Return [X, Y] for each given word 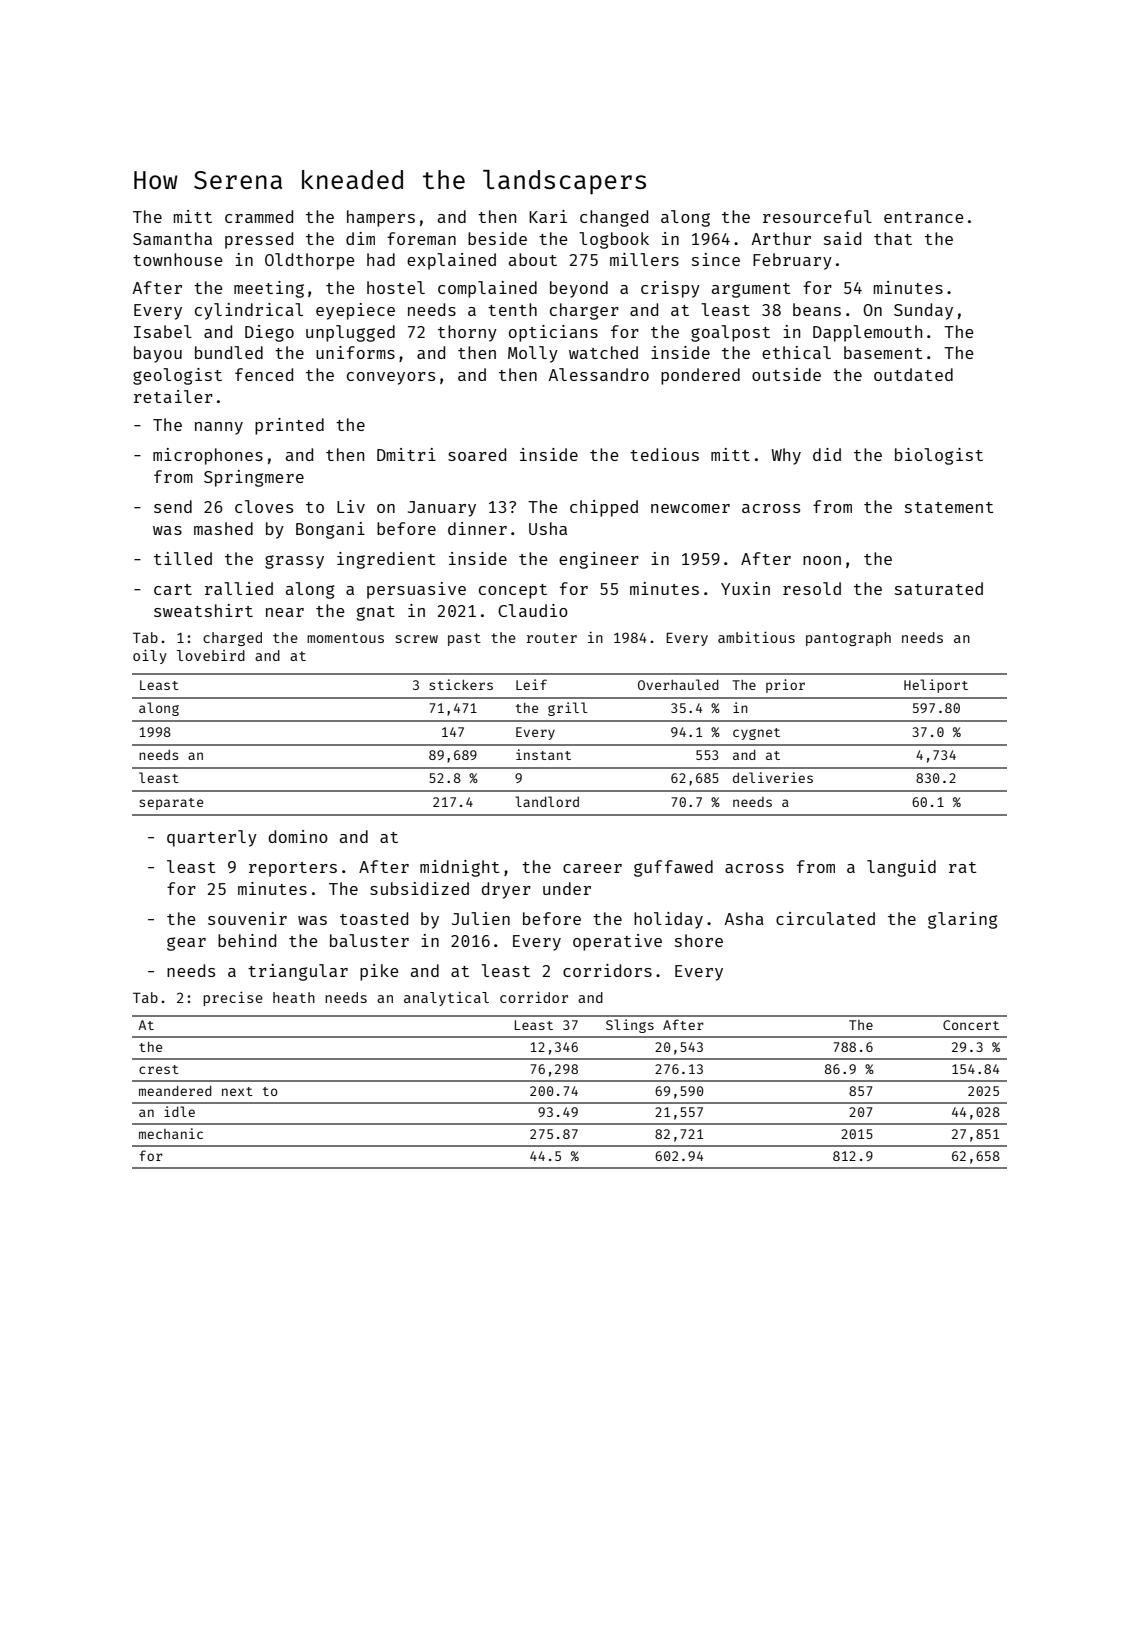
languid [901, 868]
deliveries [773, 777]
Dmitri [406, 454]
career [592, 868]
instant [543, 754]
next [237, 1091]
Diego [269, 333]
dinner [477, 528]
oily [150, 656]
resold [812, 588]
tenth [512, 309]
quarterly [212, 838]
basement [883, 352]
